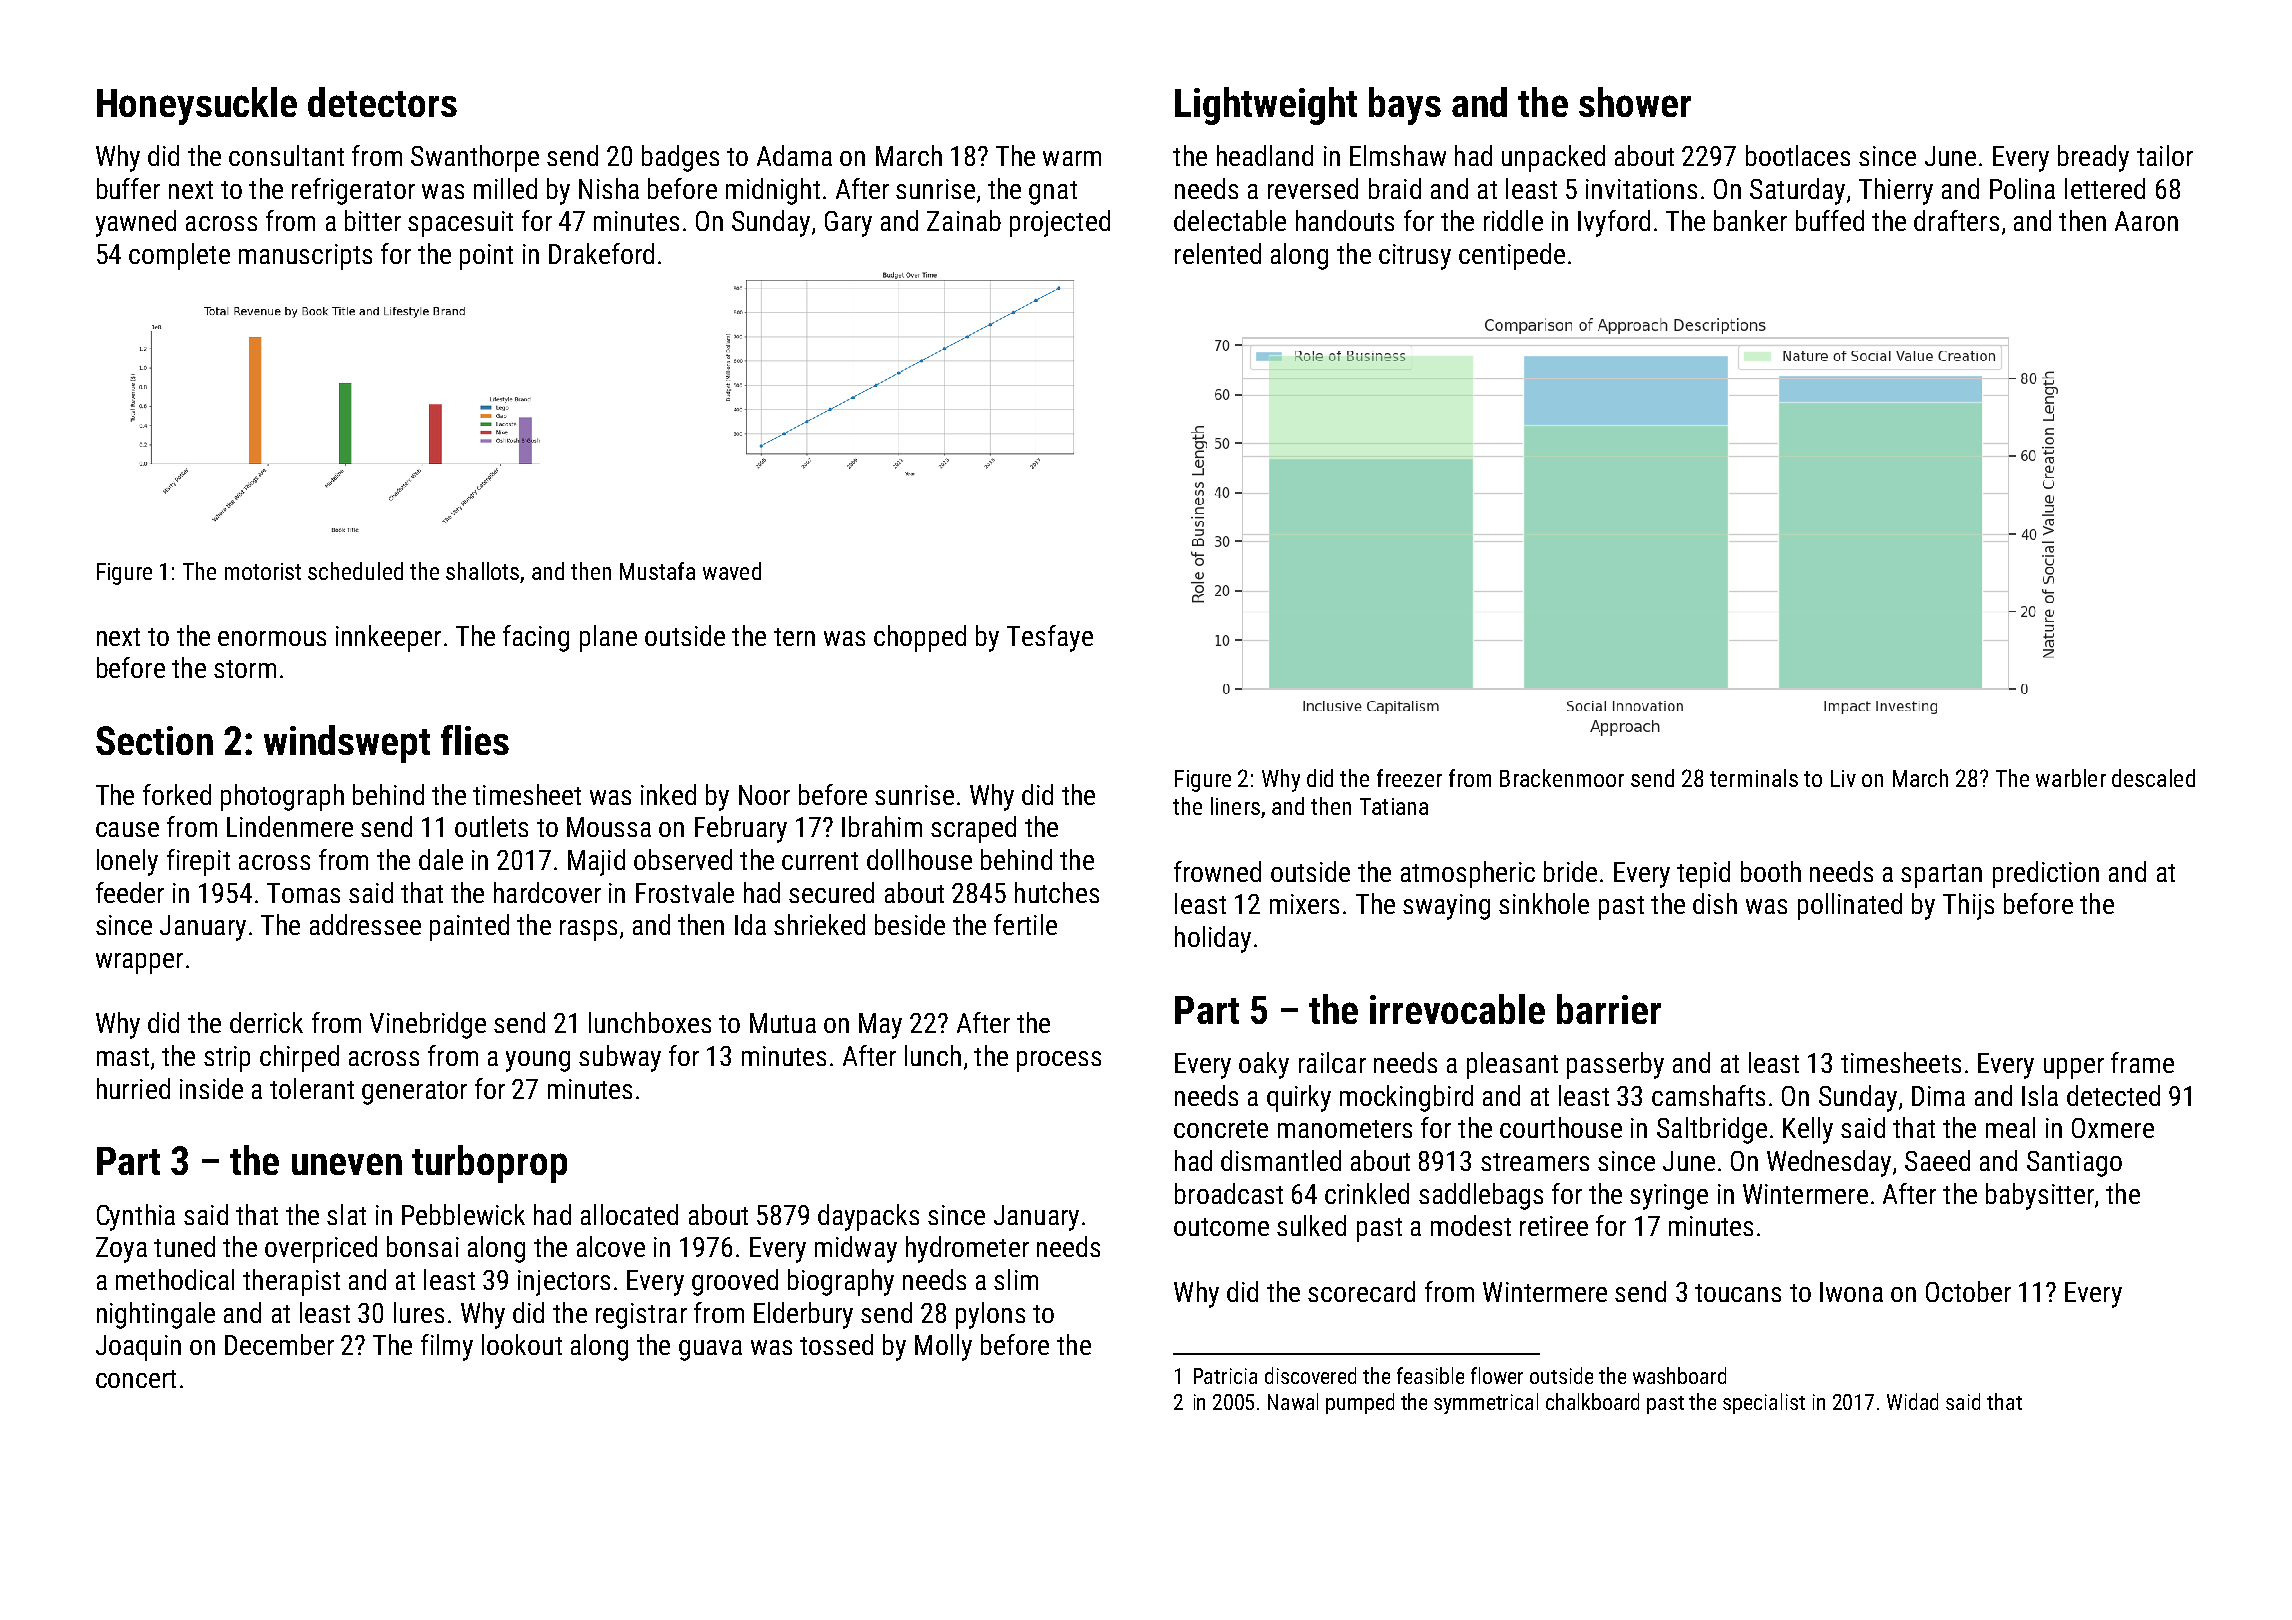 The image size is (2292, 1620). What do you see at coordinates (1851, 1292) in the screenshot?
I see `Iwona` at bounding box center [1851, 1292].
